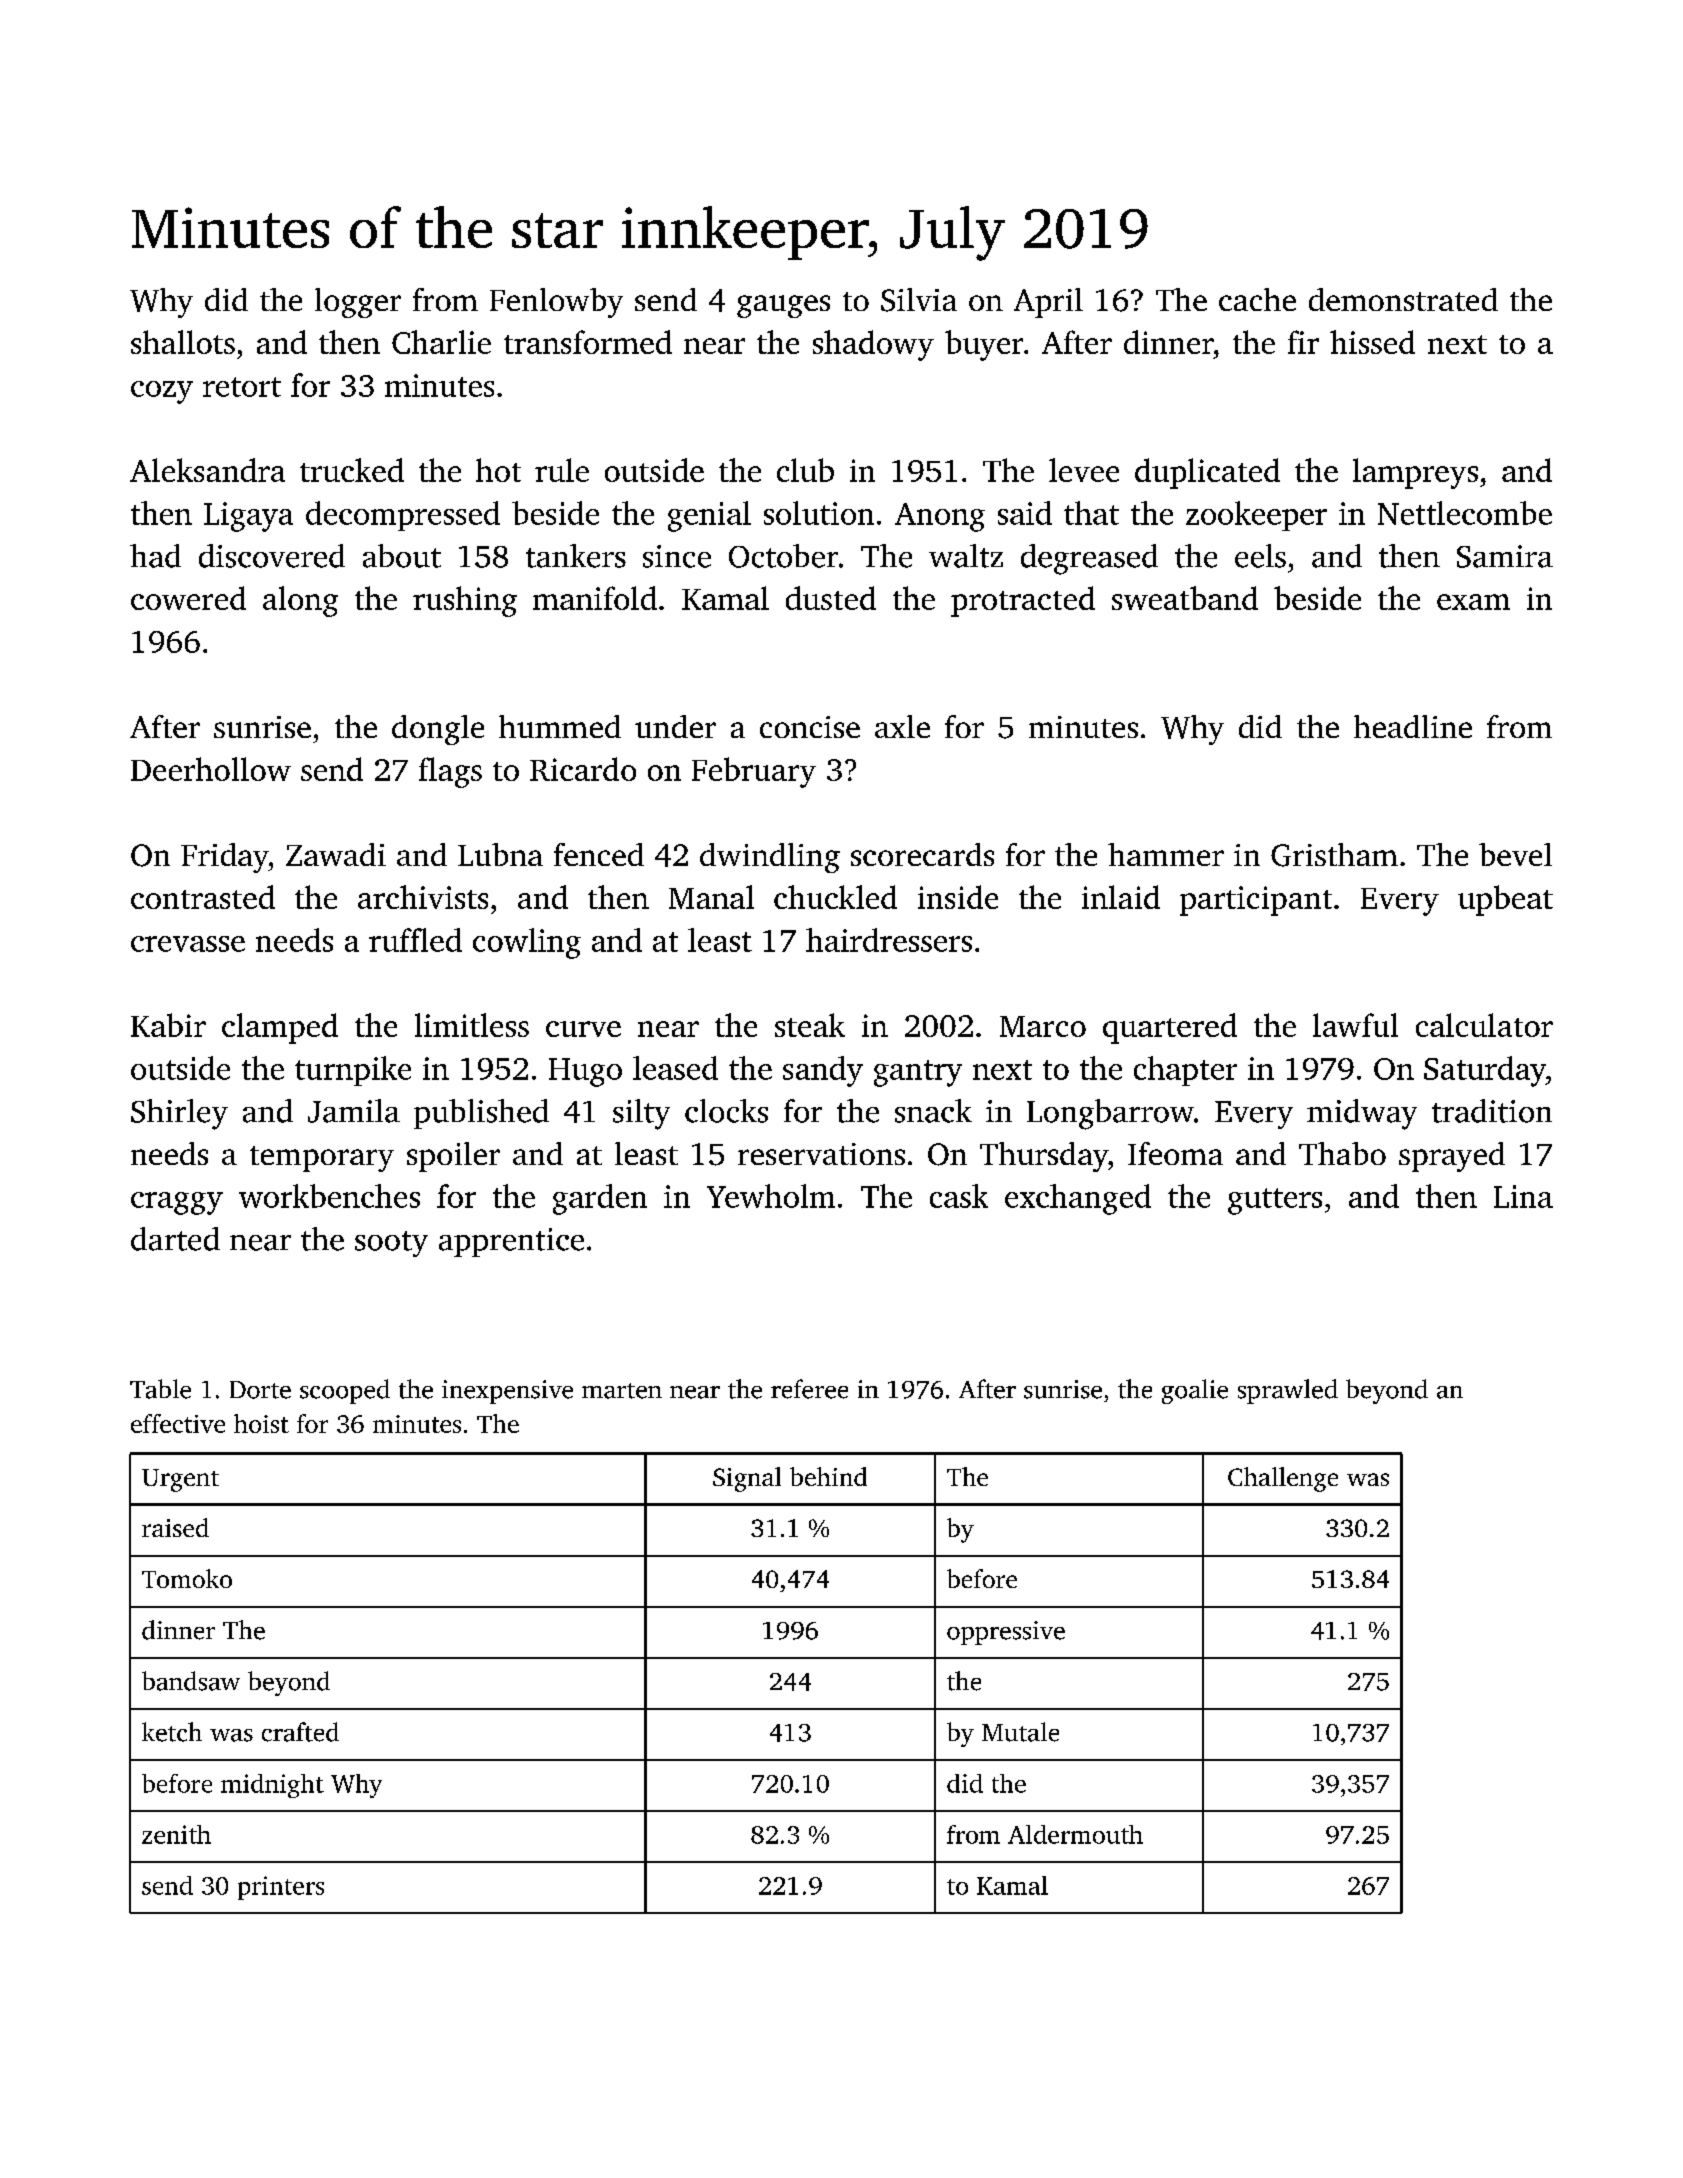 This page has width=1683, height=2178. What do you see at coordinates (1413, 726) in the page?
I see `headline` at bounding box center [1413, 726].
